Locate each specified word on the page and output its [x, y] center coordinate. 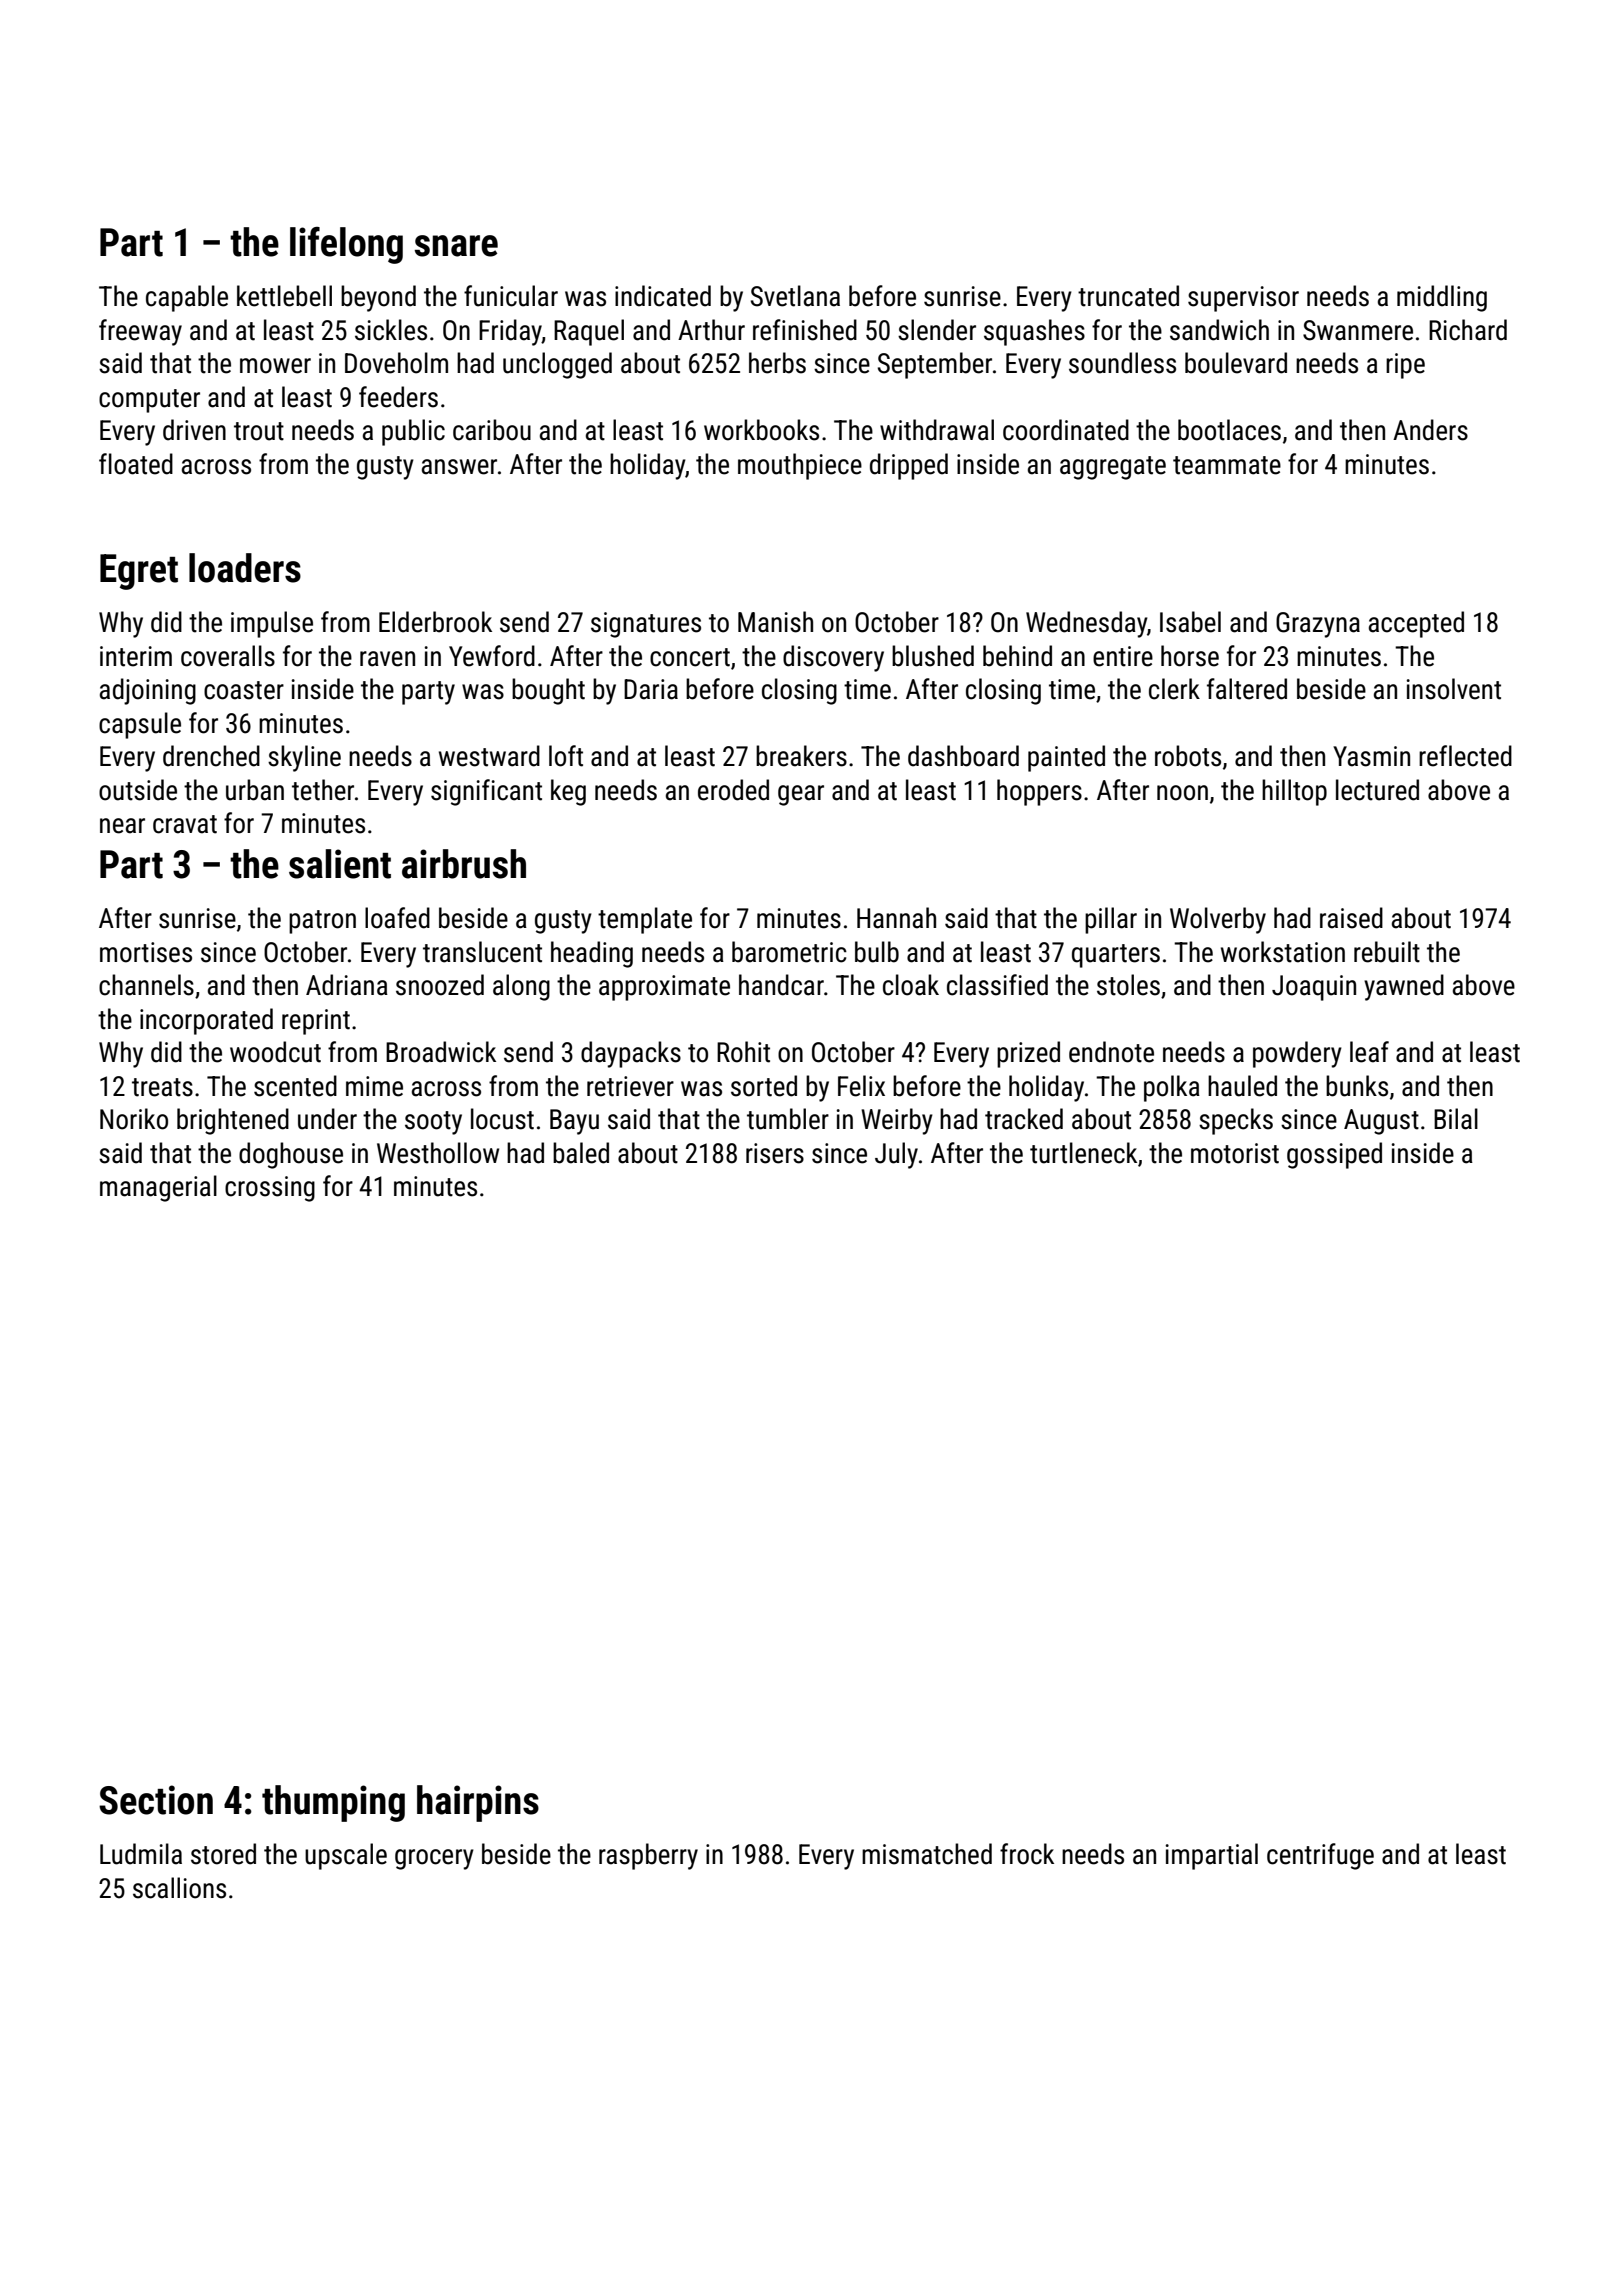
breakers [801, 756]
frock [1027, 1854]
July [896, 1155]
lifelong [346, 245]
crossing [270, 1189]
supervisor [1243, 299]
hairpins [478, 1803]
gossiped [1334, 1155]
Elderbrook [435, 622]
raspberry [648, 1856]
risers [775, 1153]
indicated [663, 296]
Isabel [1190, 622]
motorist [1235, 1153]
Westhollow [438, 1153]
